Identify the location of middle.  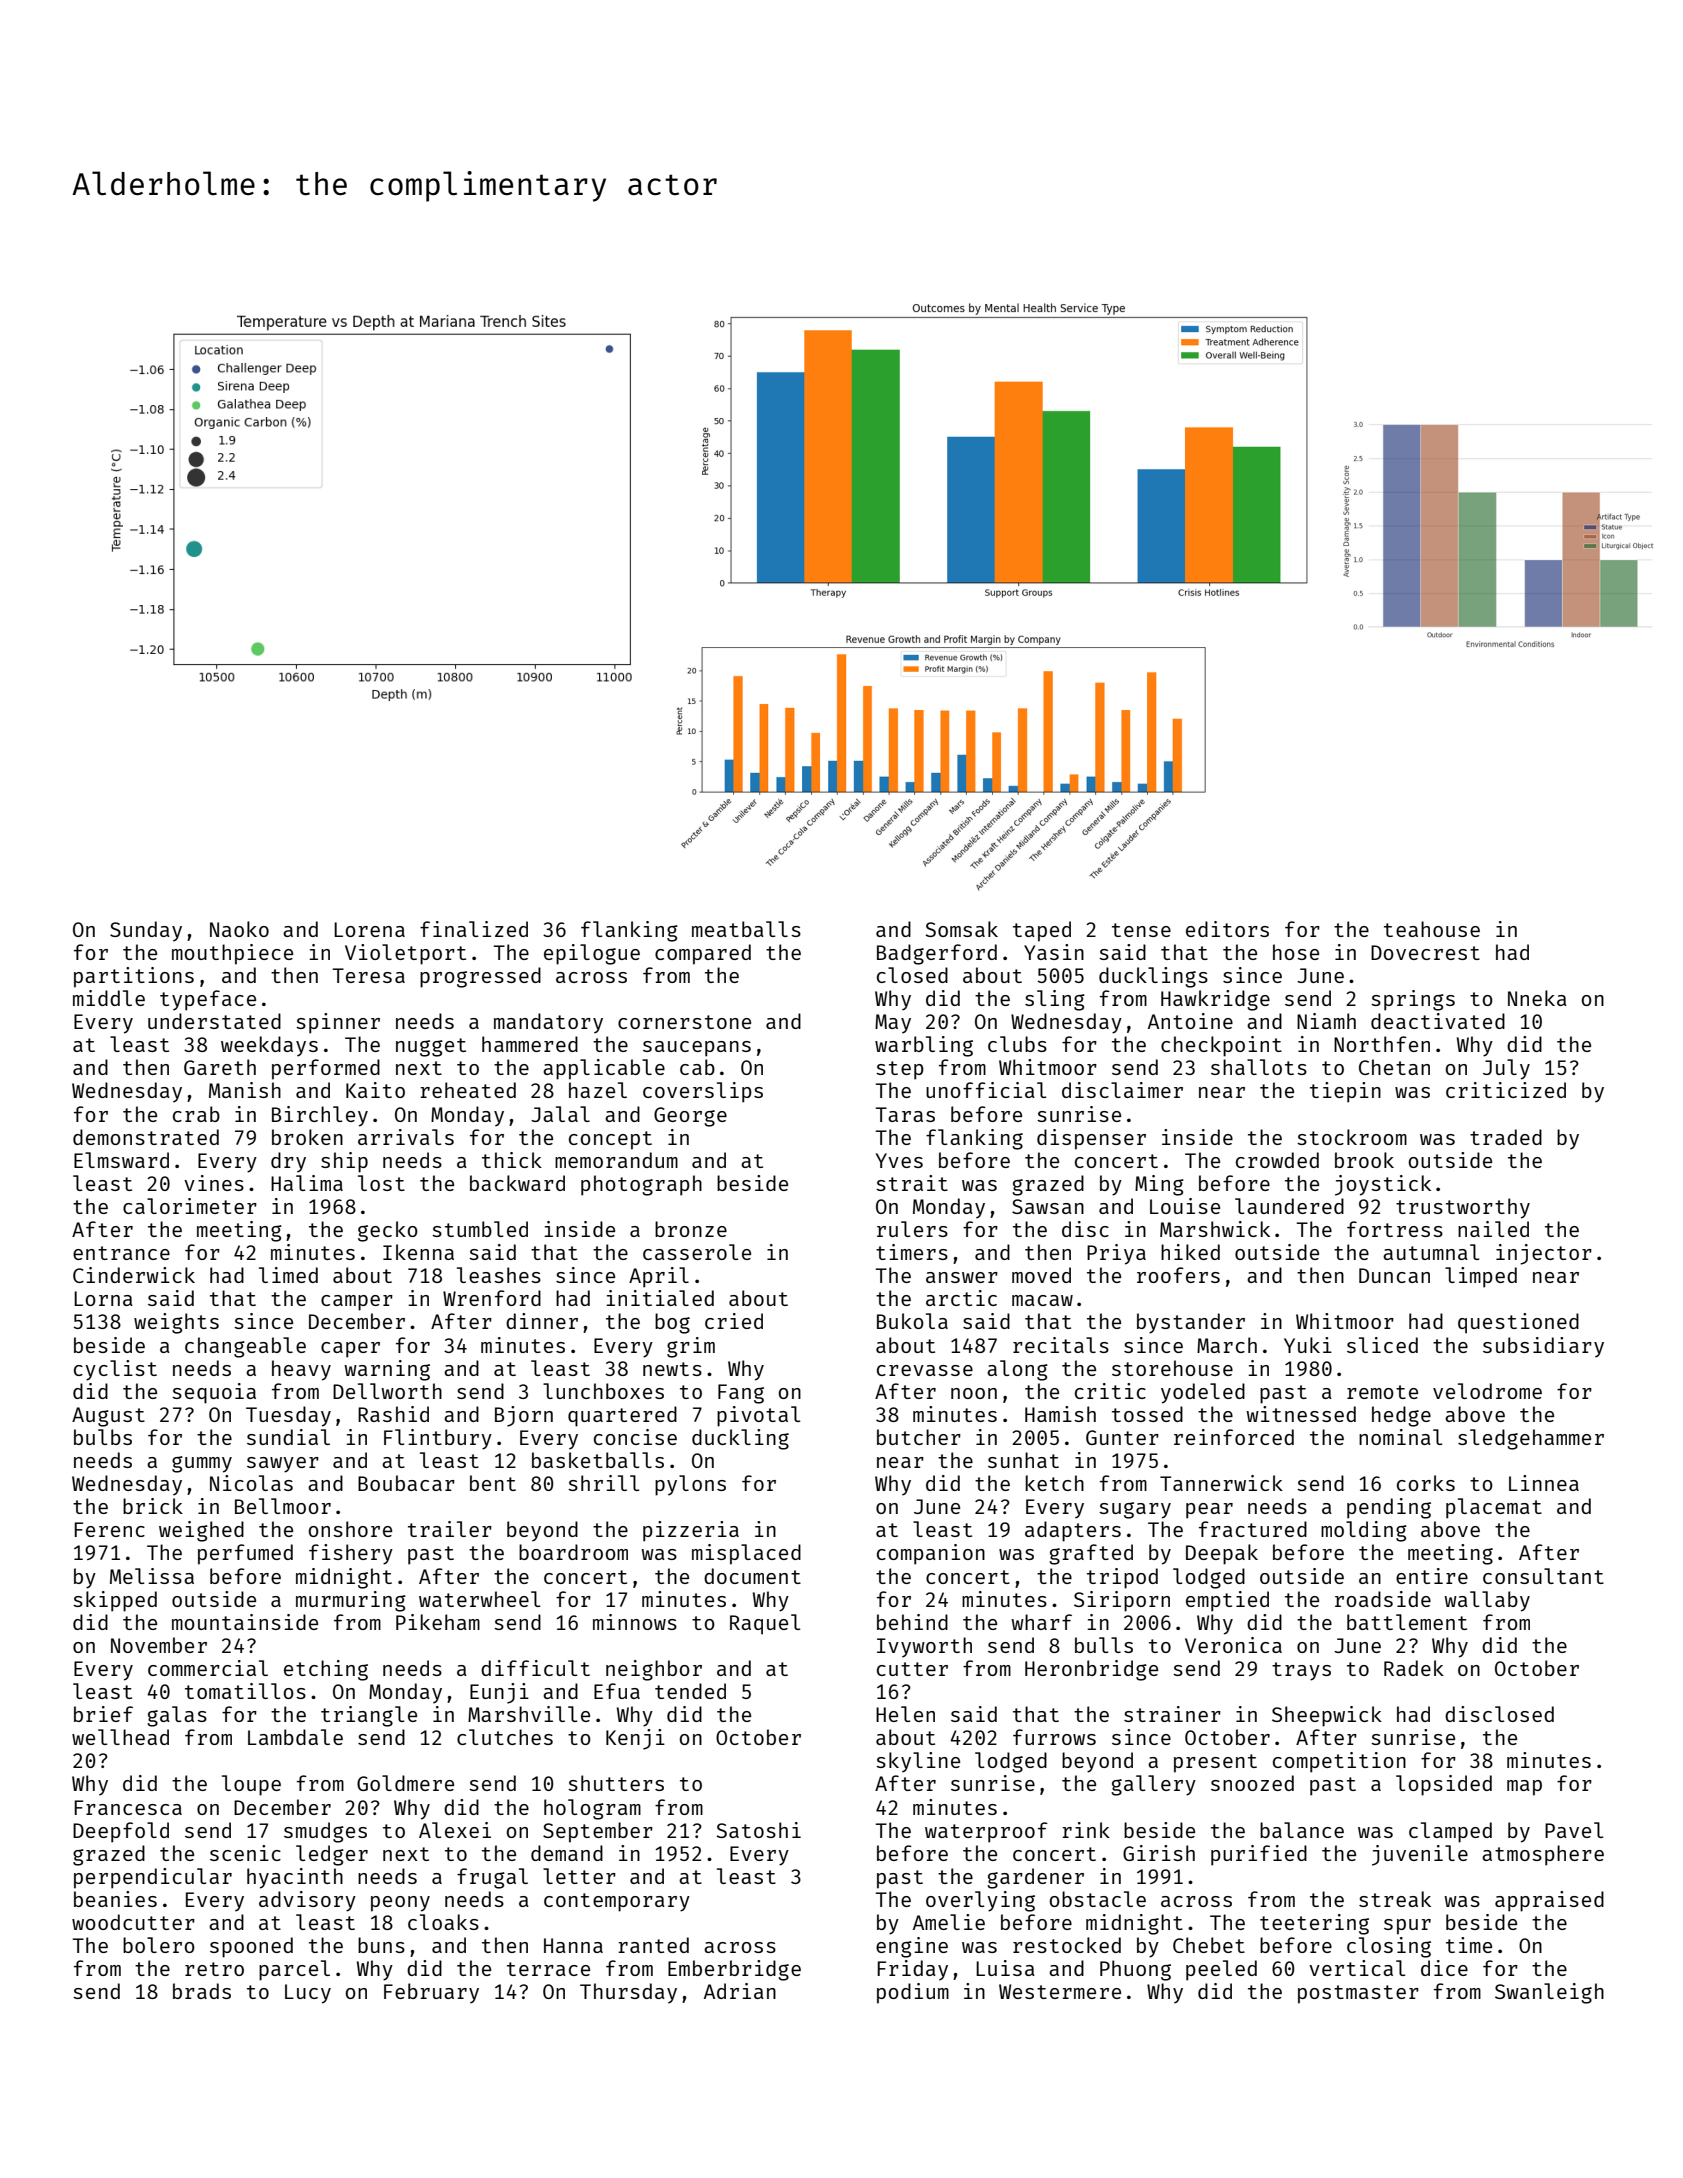
(109, 998).
